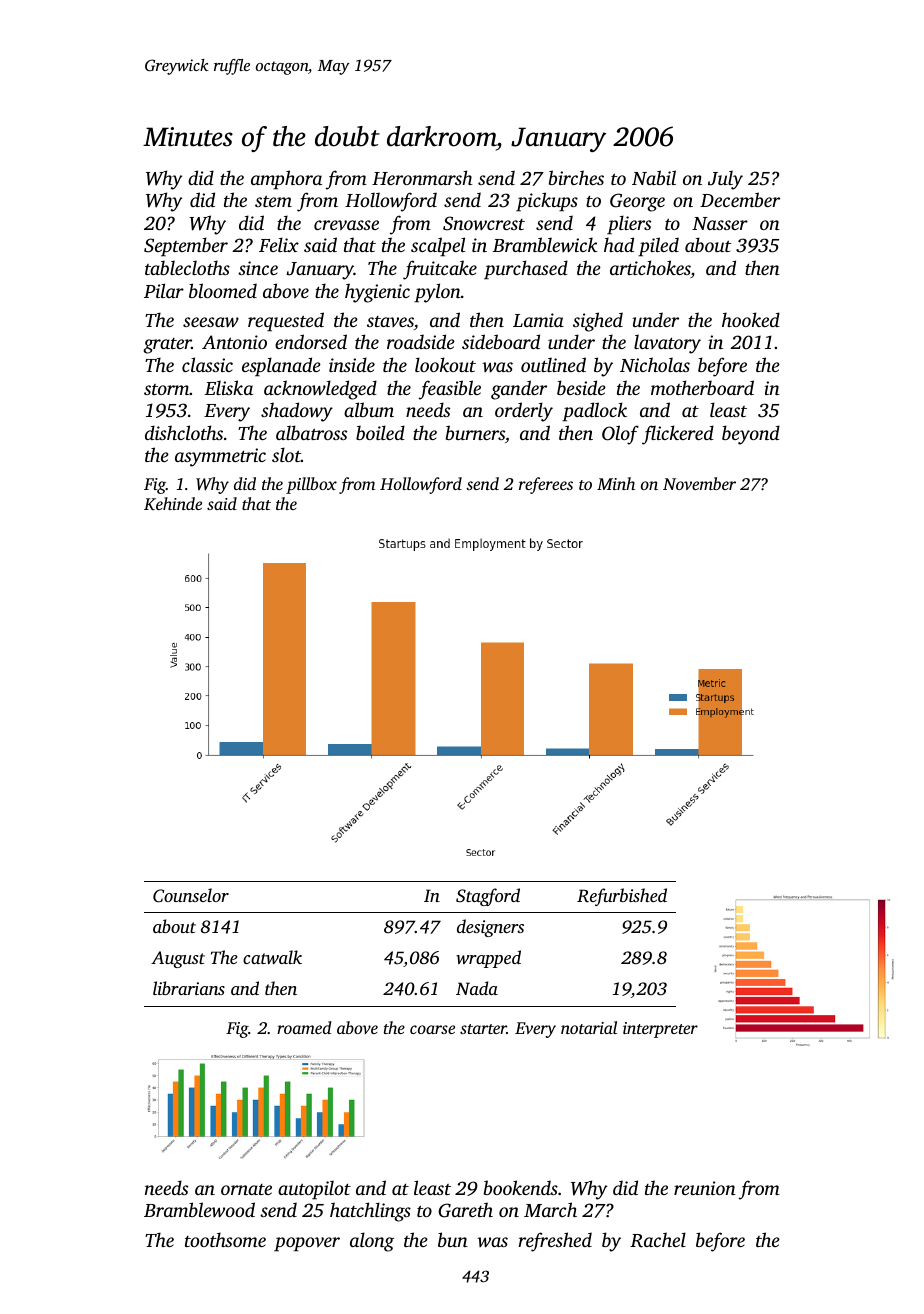 This image has width=924, height=1314. What do you see at coordinates (660, 1030) in the image?
I see `interpreter` at bounding box center [660, 1030].
